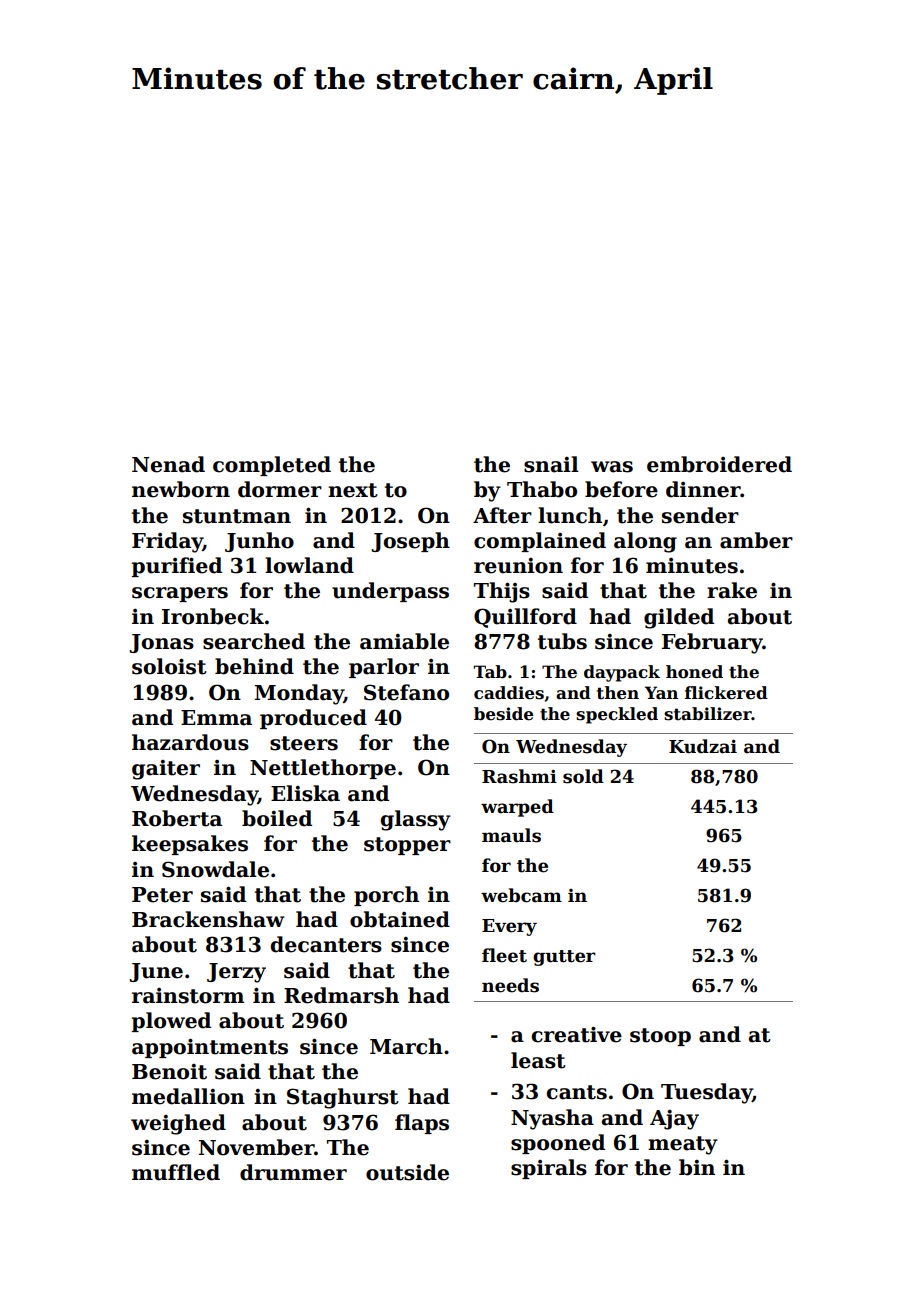 The image size is (924, 1314). What do you see at coordinates (645, 542) in the screenshot?
I see `along` at bounding box center [645, 542].
